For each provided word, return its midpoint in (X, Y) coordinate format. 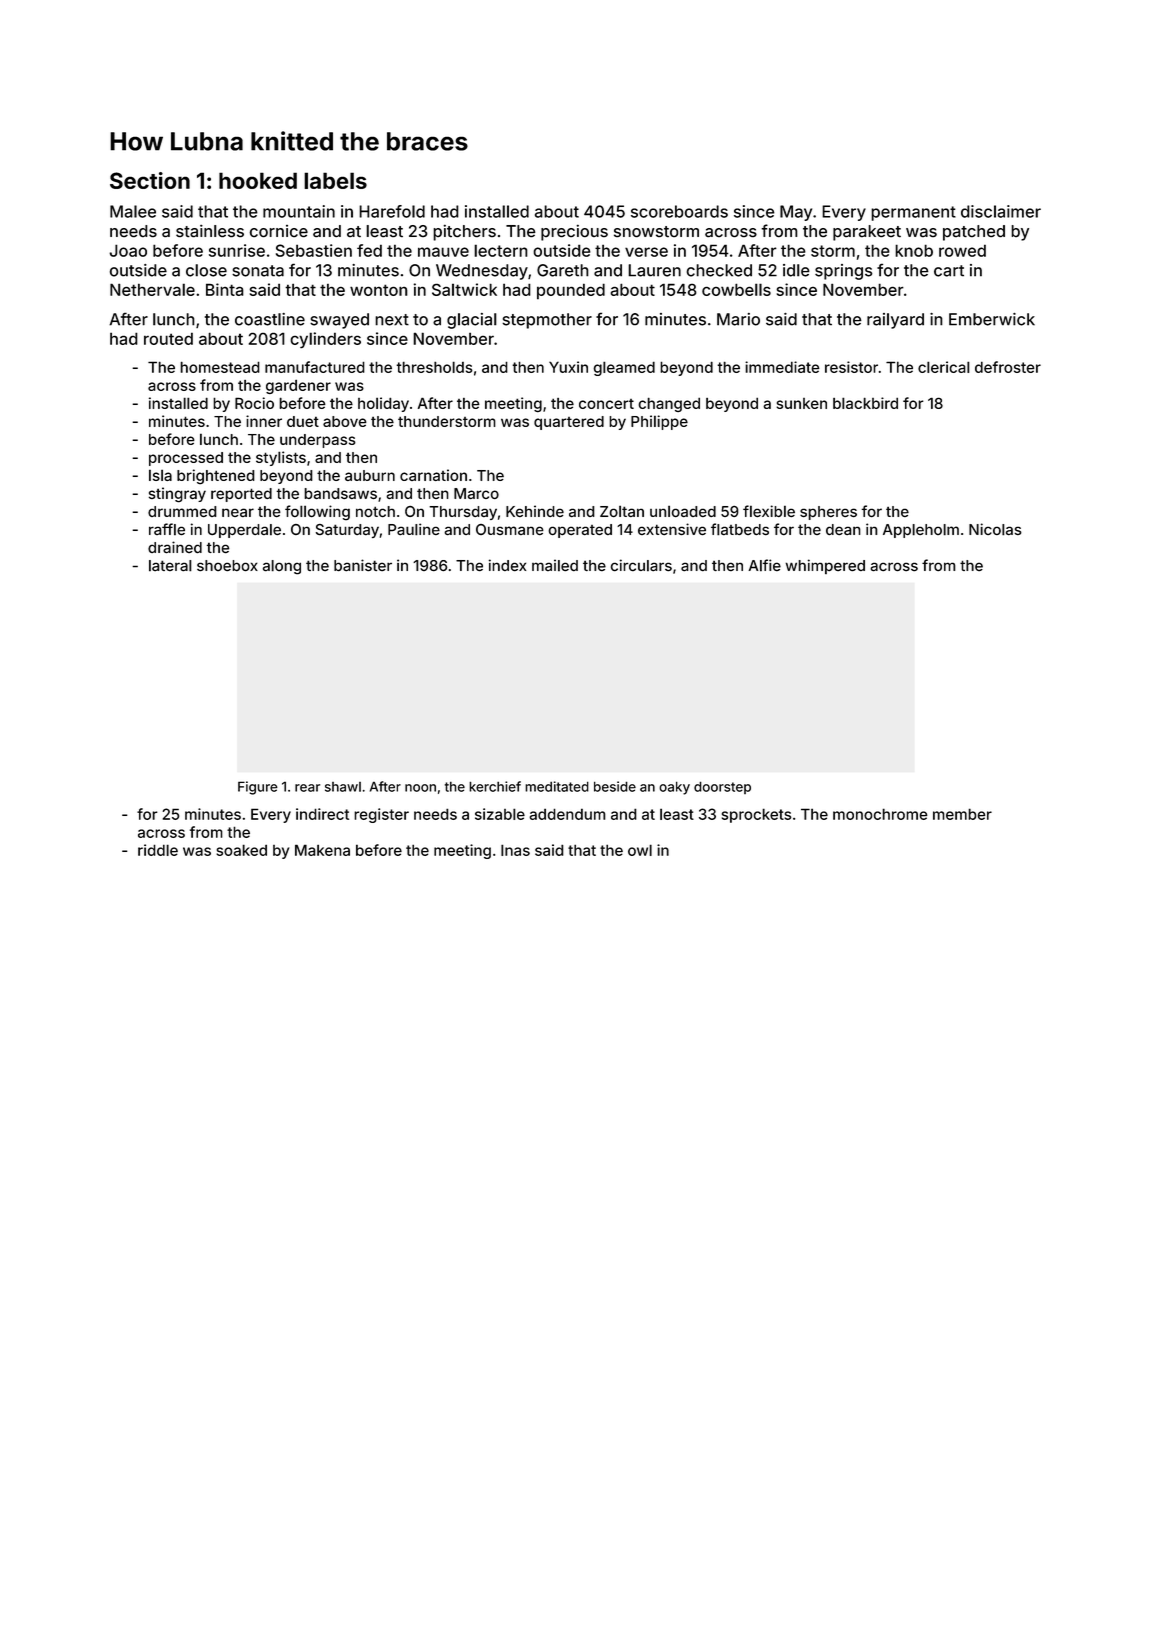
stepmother (547, 321)
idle (796, 270)
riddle (158, 850)
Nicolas (995, 529)
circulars (641, 565)
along (282, 567)
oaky (674, 788)
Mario (738, 319)
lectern (501, 250)
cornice (279, 231)
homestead (220, 367)
